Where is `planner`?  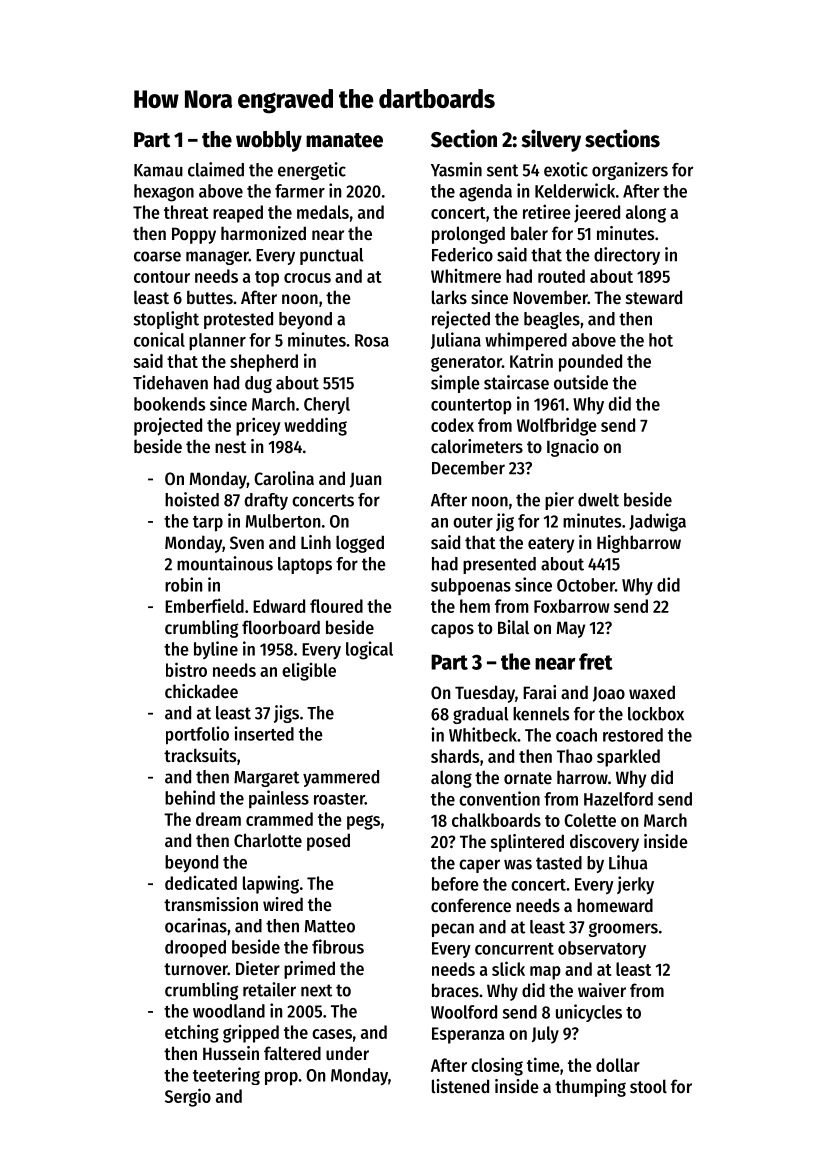
planner is located at coordinates (217, 342).
